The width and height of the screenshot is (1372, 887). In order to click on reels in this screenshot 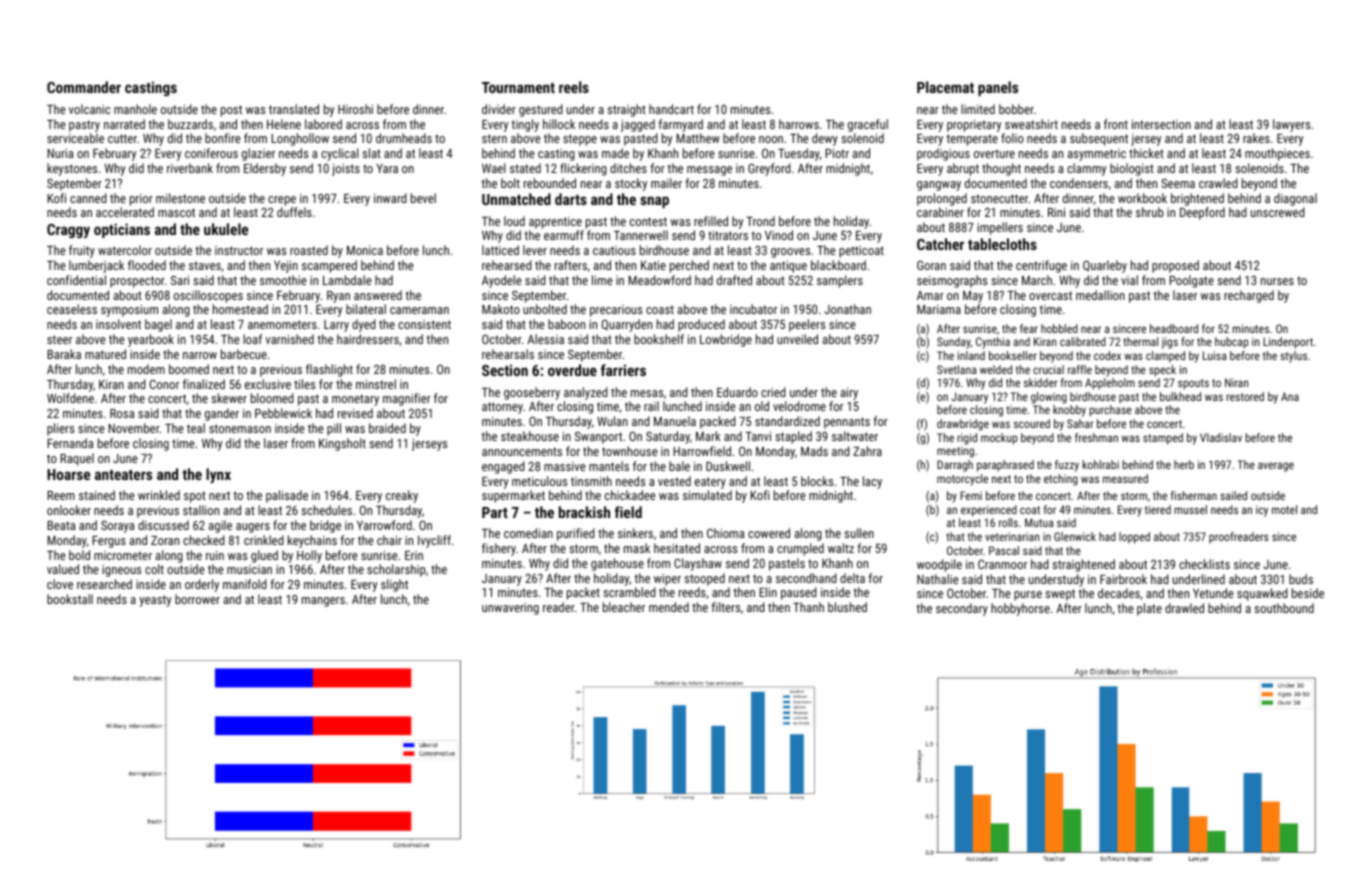, I will do `click(574, 87)`.
